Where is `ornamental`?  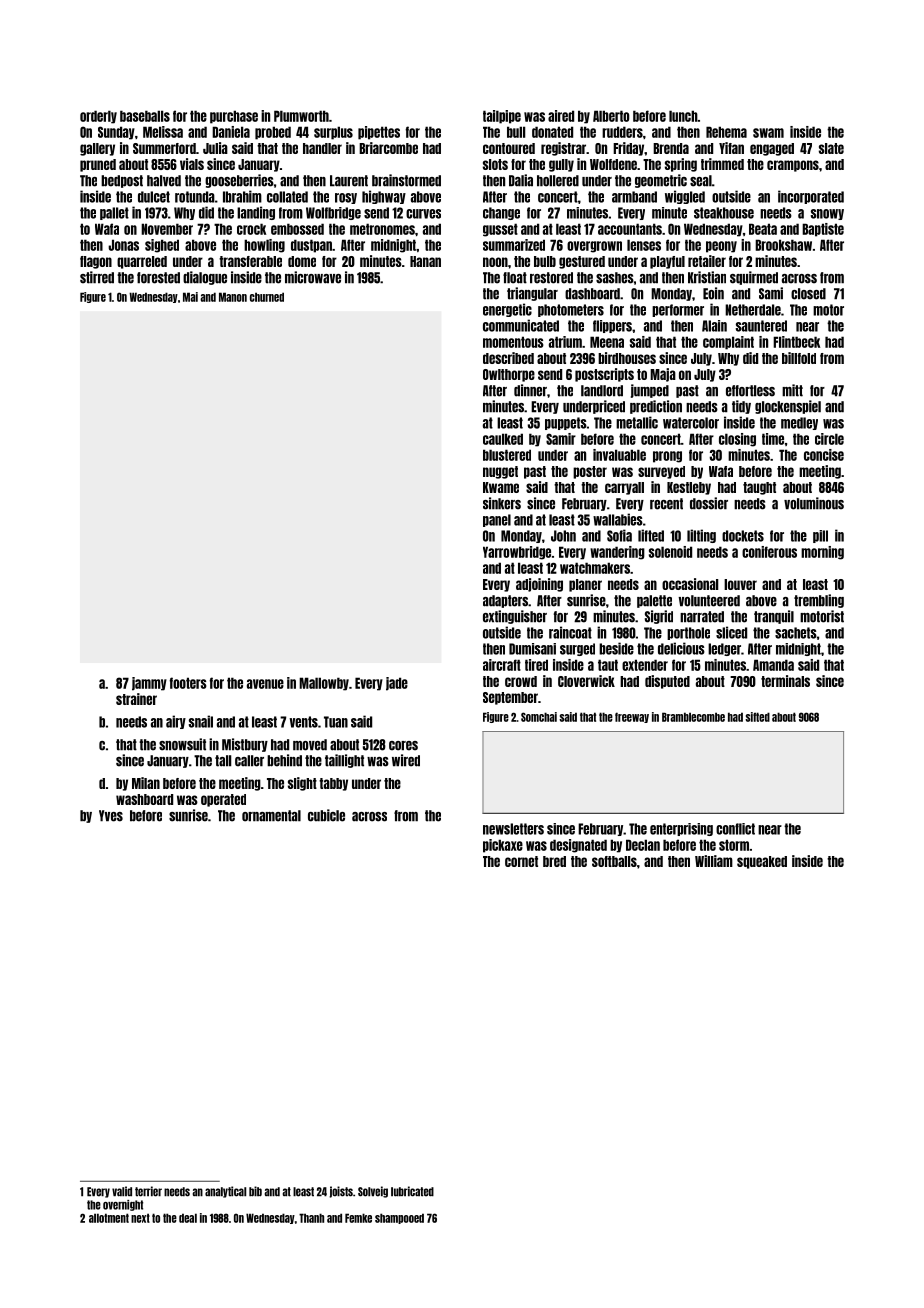 ornamental is located at coordinates (271, 816).
